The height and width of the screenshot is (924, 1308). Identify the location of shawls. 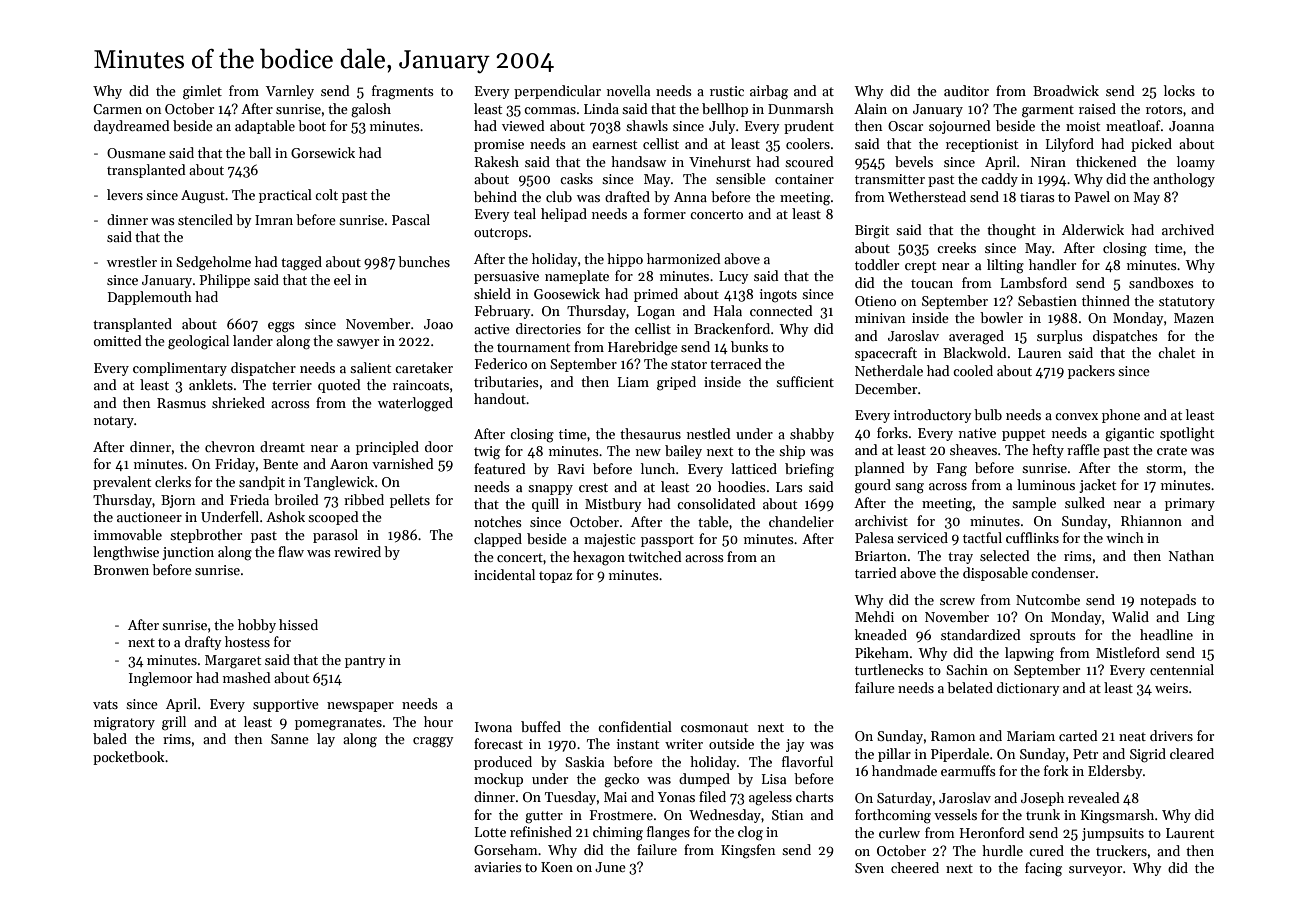
(647, 125).
